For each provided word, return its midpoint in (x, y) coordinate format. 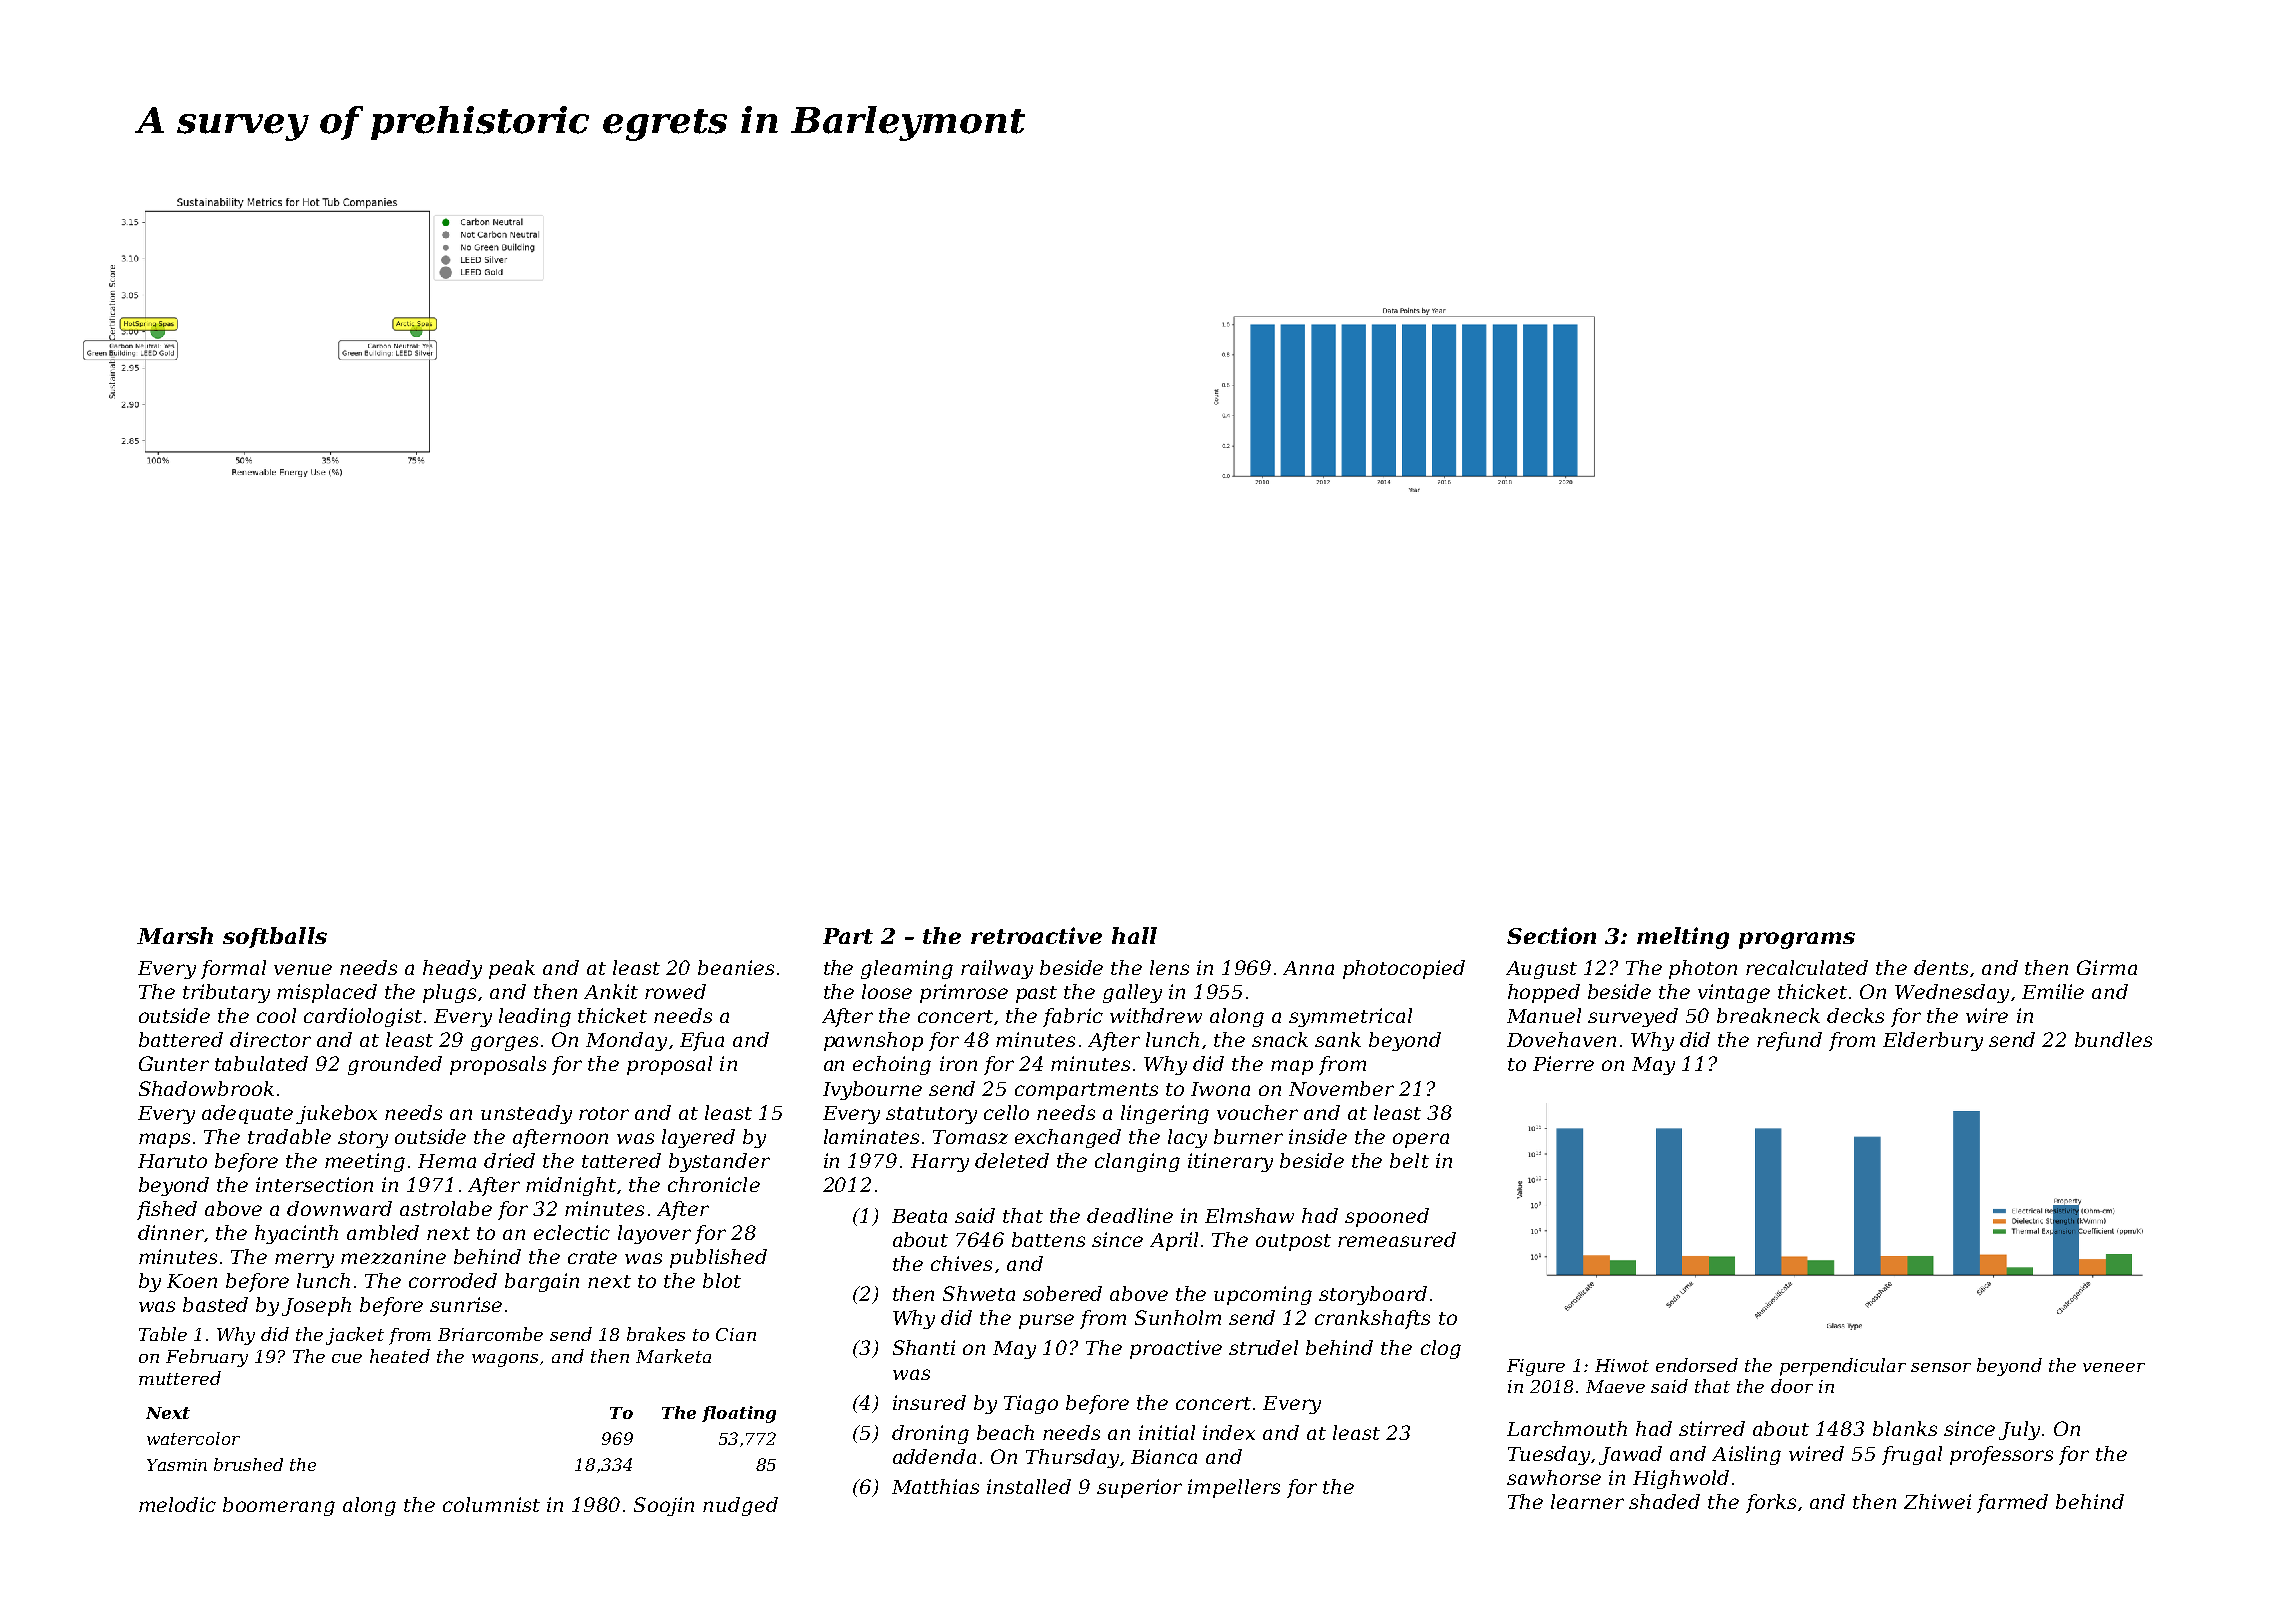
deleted (1012, 1160)
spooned (1387, 1217)
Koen (192, 1281)
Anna (1308, 968)
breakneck (1768, 1015)
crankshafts (1372, 1319)
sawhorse (1554, 1477)
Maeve (1615, 1386)
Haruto (172, 1161)
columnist (491, 1504)
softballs (275, 937)
